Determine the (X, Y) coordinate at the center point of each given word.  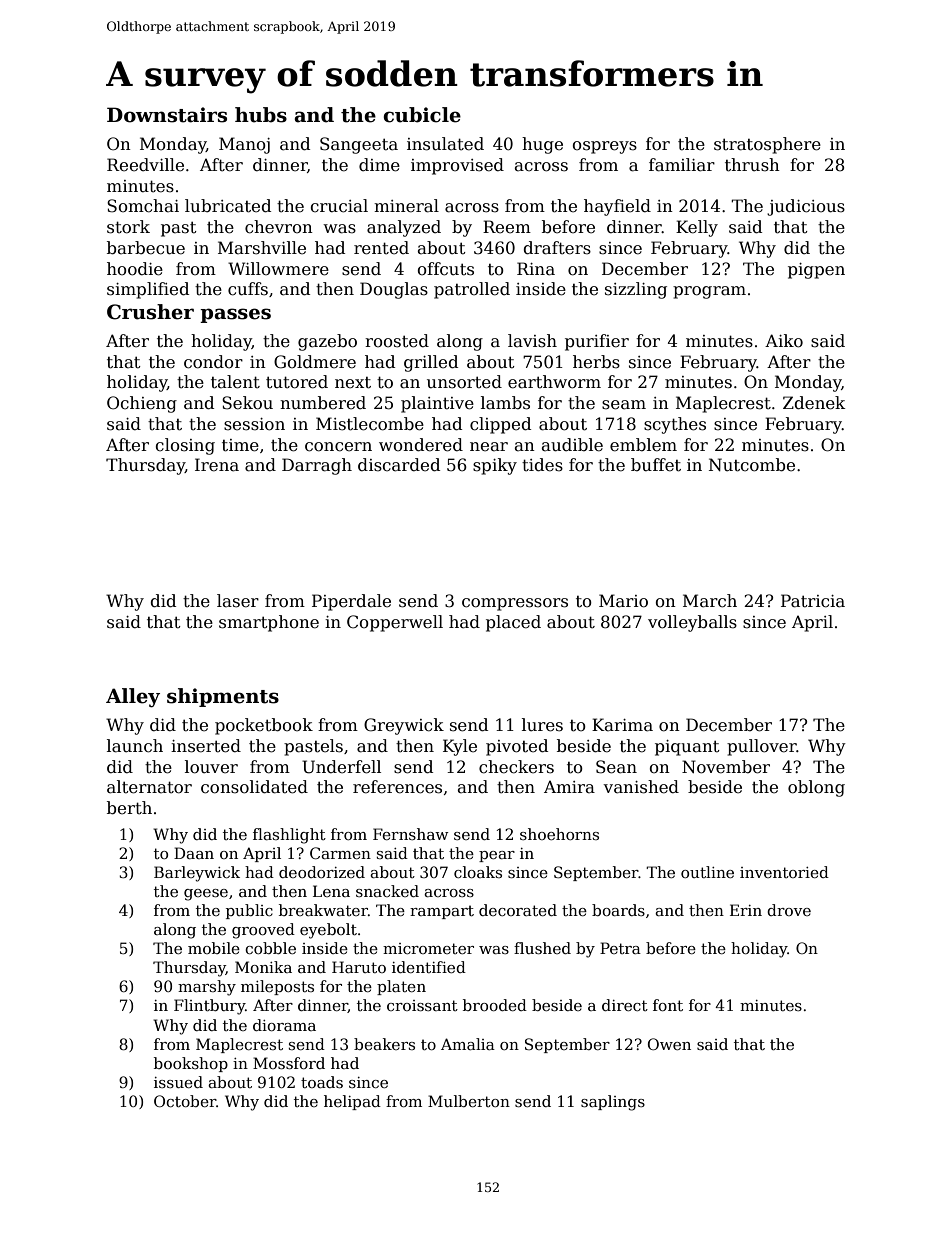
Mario (623, 601)
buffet (656, 465)
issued (178, 1082)
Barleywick (197, 874)
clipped (500, 425)
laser (238, 601)
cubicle (422, 115)
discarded (399, 465)
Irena (217, 465)
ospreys (605, 147)
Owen (669, 1044)
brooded (495, 1005)
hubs (261, 115)
